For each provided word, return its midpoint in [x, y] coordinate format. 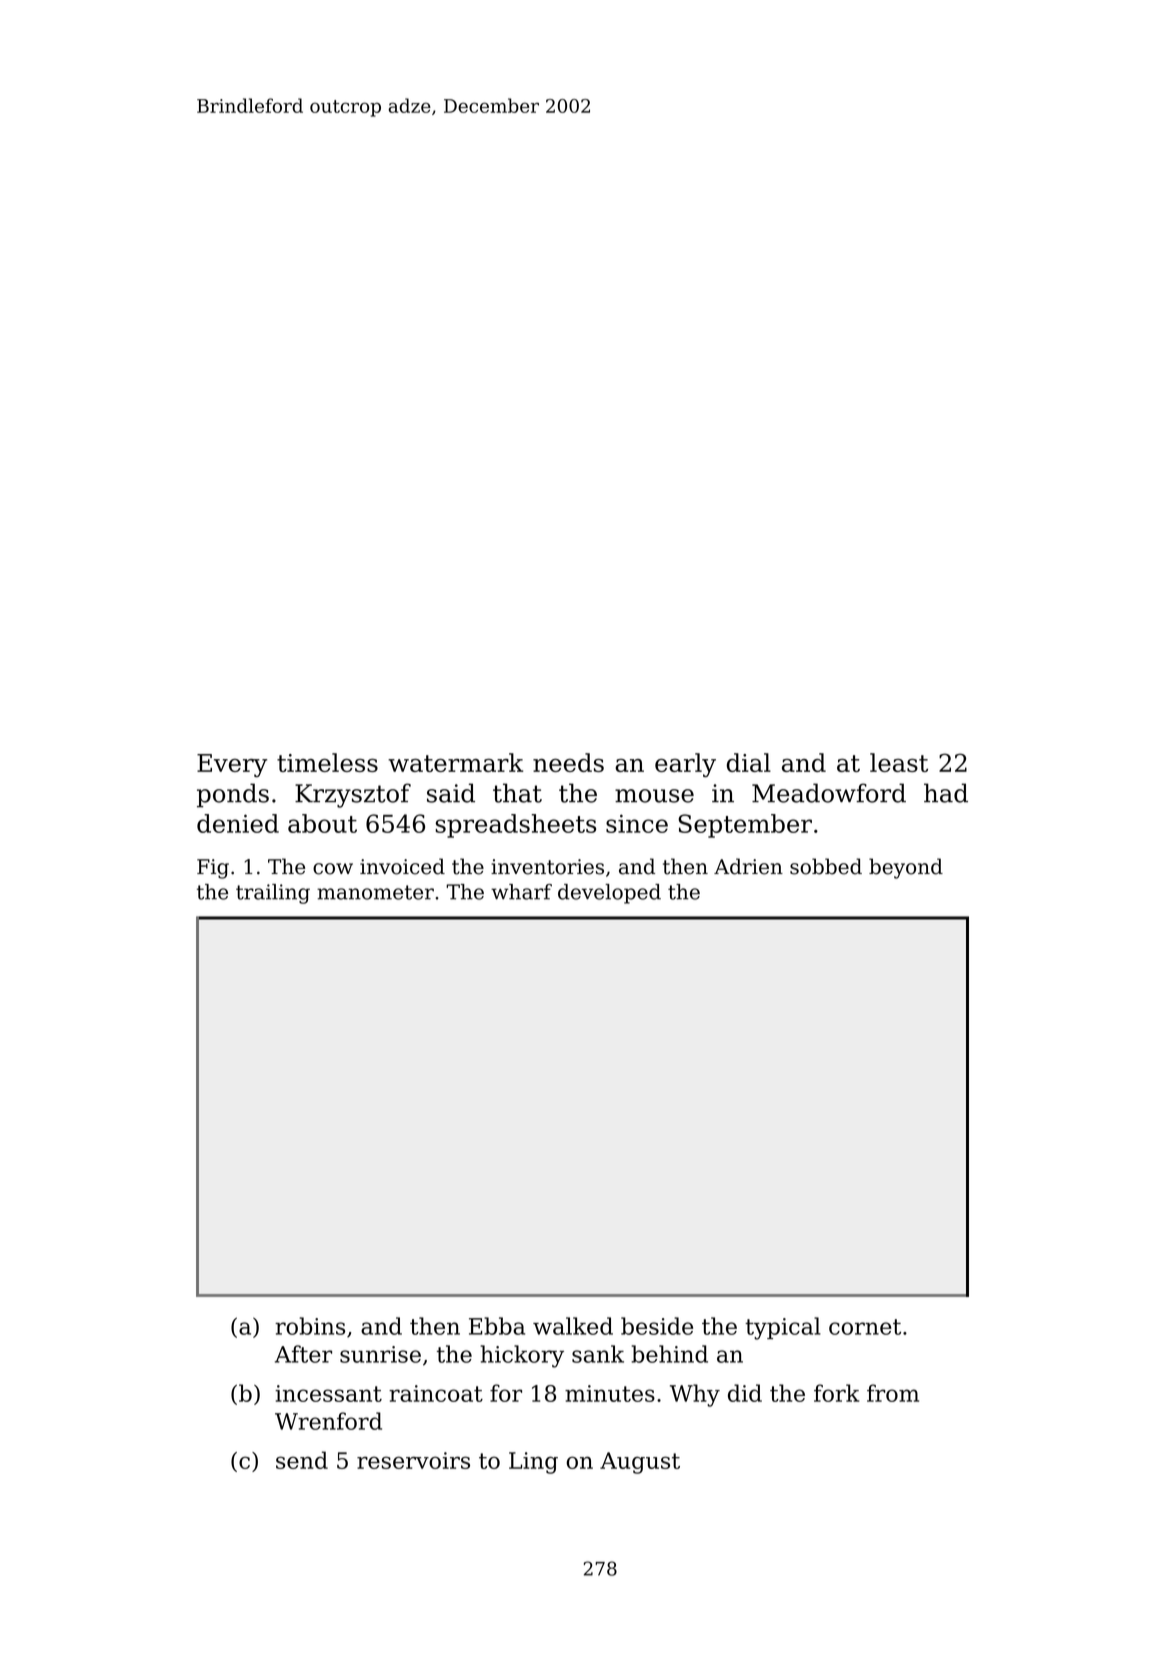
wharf [521, 892]
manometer [375, 892]
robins [310, 1326]
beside [657, 1326]
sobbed [826, 866]
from [893, 1393]
